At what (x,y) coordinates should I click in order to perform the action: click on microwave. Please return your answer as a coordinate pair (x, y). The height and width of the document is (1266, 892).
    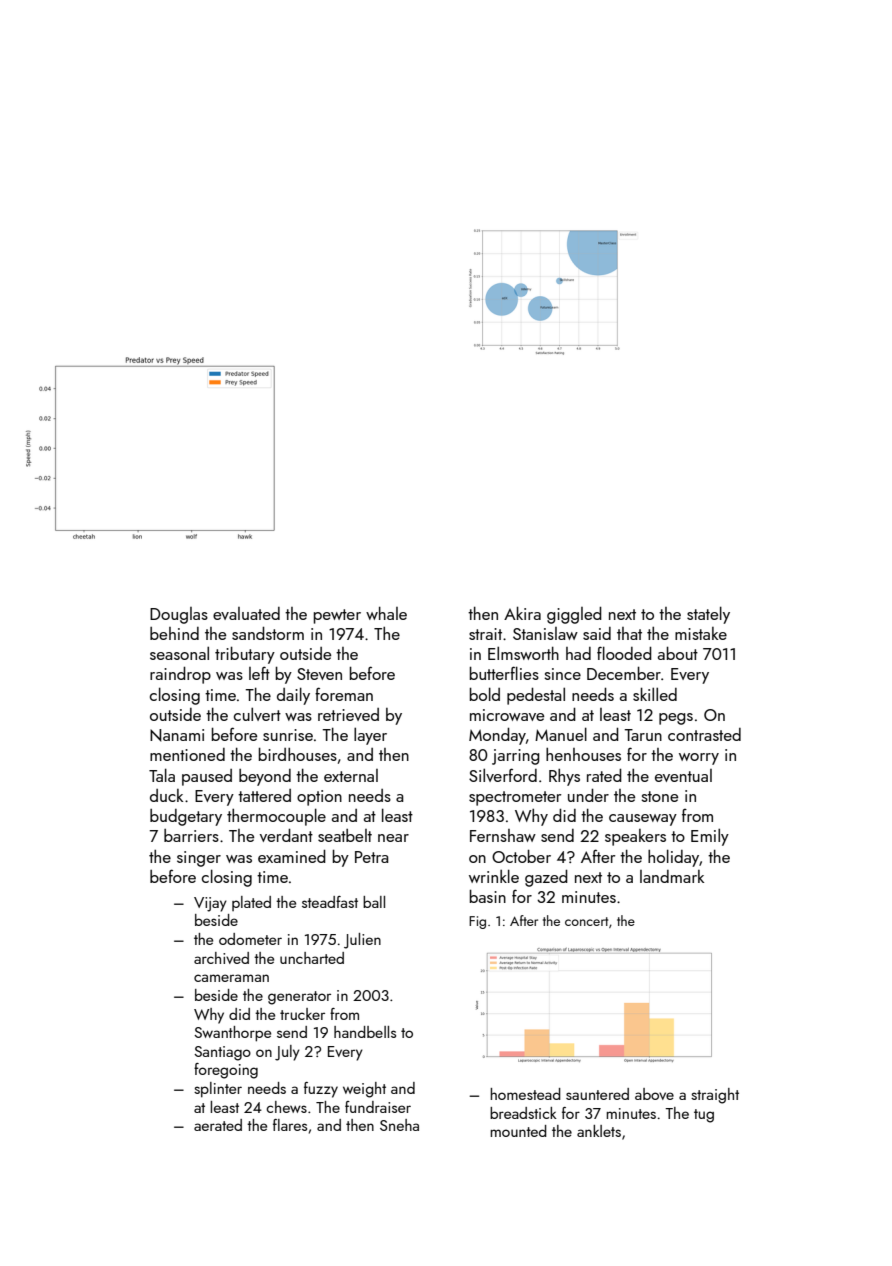
    Looking at the image, I should click on (507, 715).
